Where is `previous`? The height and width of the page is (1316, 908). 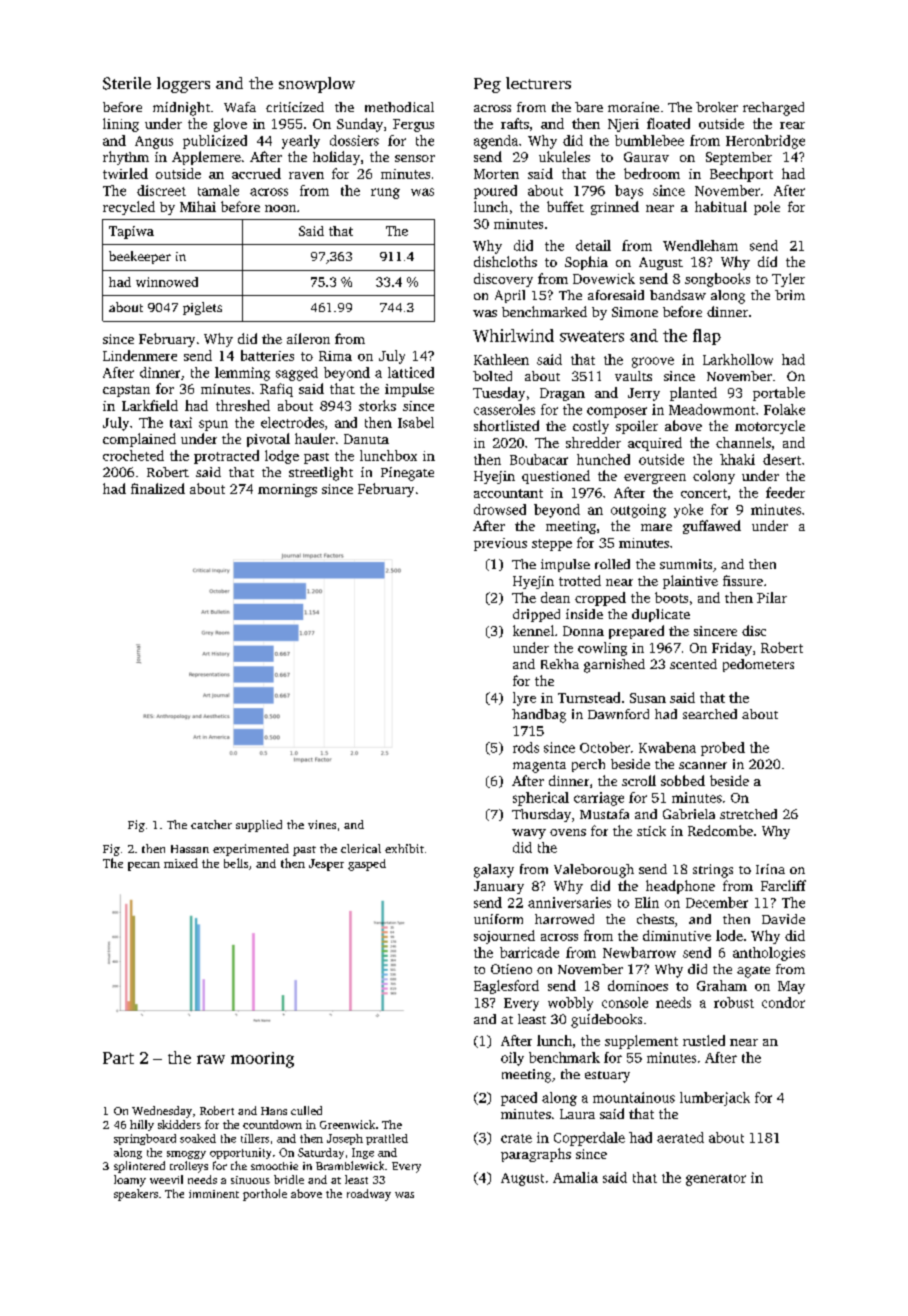
previous is located at coordinates (500, 544).
